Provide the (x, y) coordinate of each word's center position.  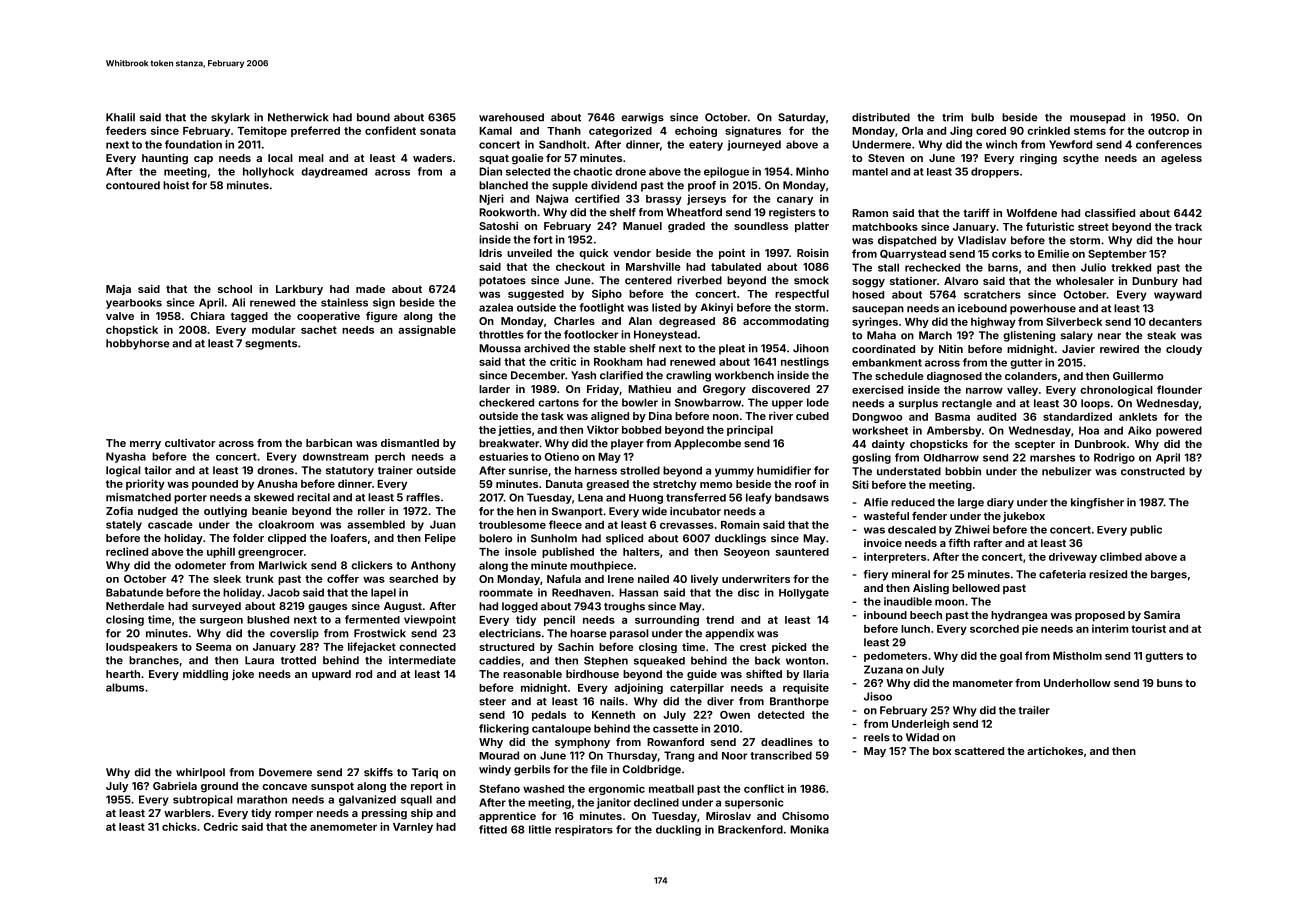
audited (996, 416)
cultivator (190, 443)
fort (543, 239)
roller (371, 511)
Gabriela (175, 786)
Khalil (120, 117)
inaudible (908, 601)
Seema (213, 647)
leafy (759, 498)
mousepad (1097, 118)
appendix (729, 634)
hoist (176, 185)
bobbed (641, 430)
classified (1110, 213)
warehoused (511, 117)
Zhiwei (972, 529)
